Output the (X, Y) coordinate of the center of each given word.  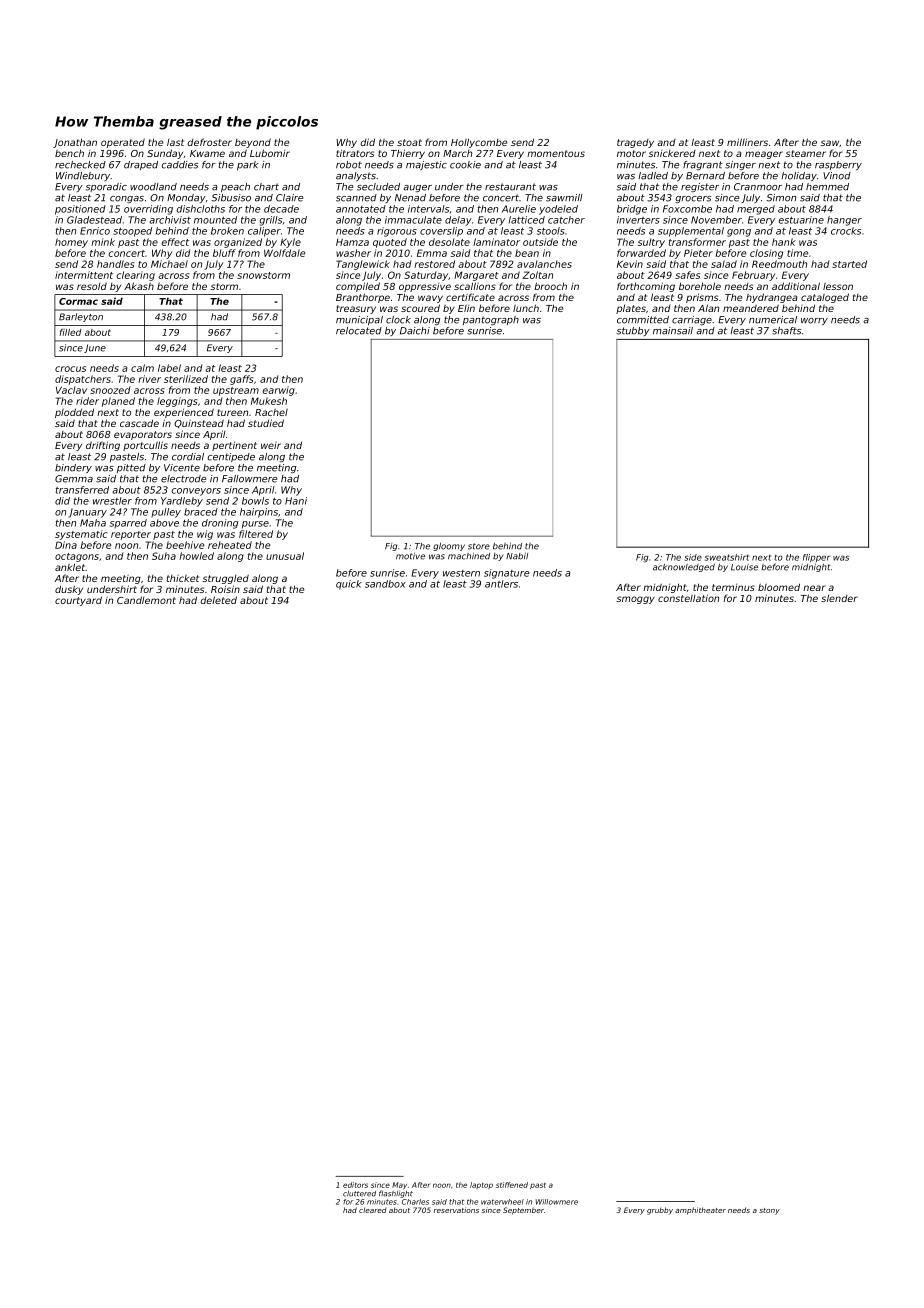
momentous (556, 153)
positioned (80, 210)
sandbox (385, 584)
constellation (688, 598)
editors (355, 1185)
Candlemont (146, 600)
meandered (751, 308)
